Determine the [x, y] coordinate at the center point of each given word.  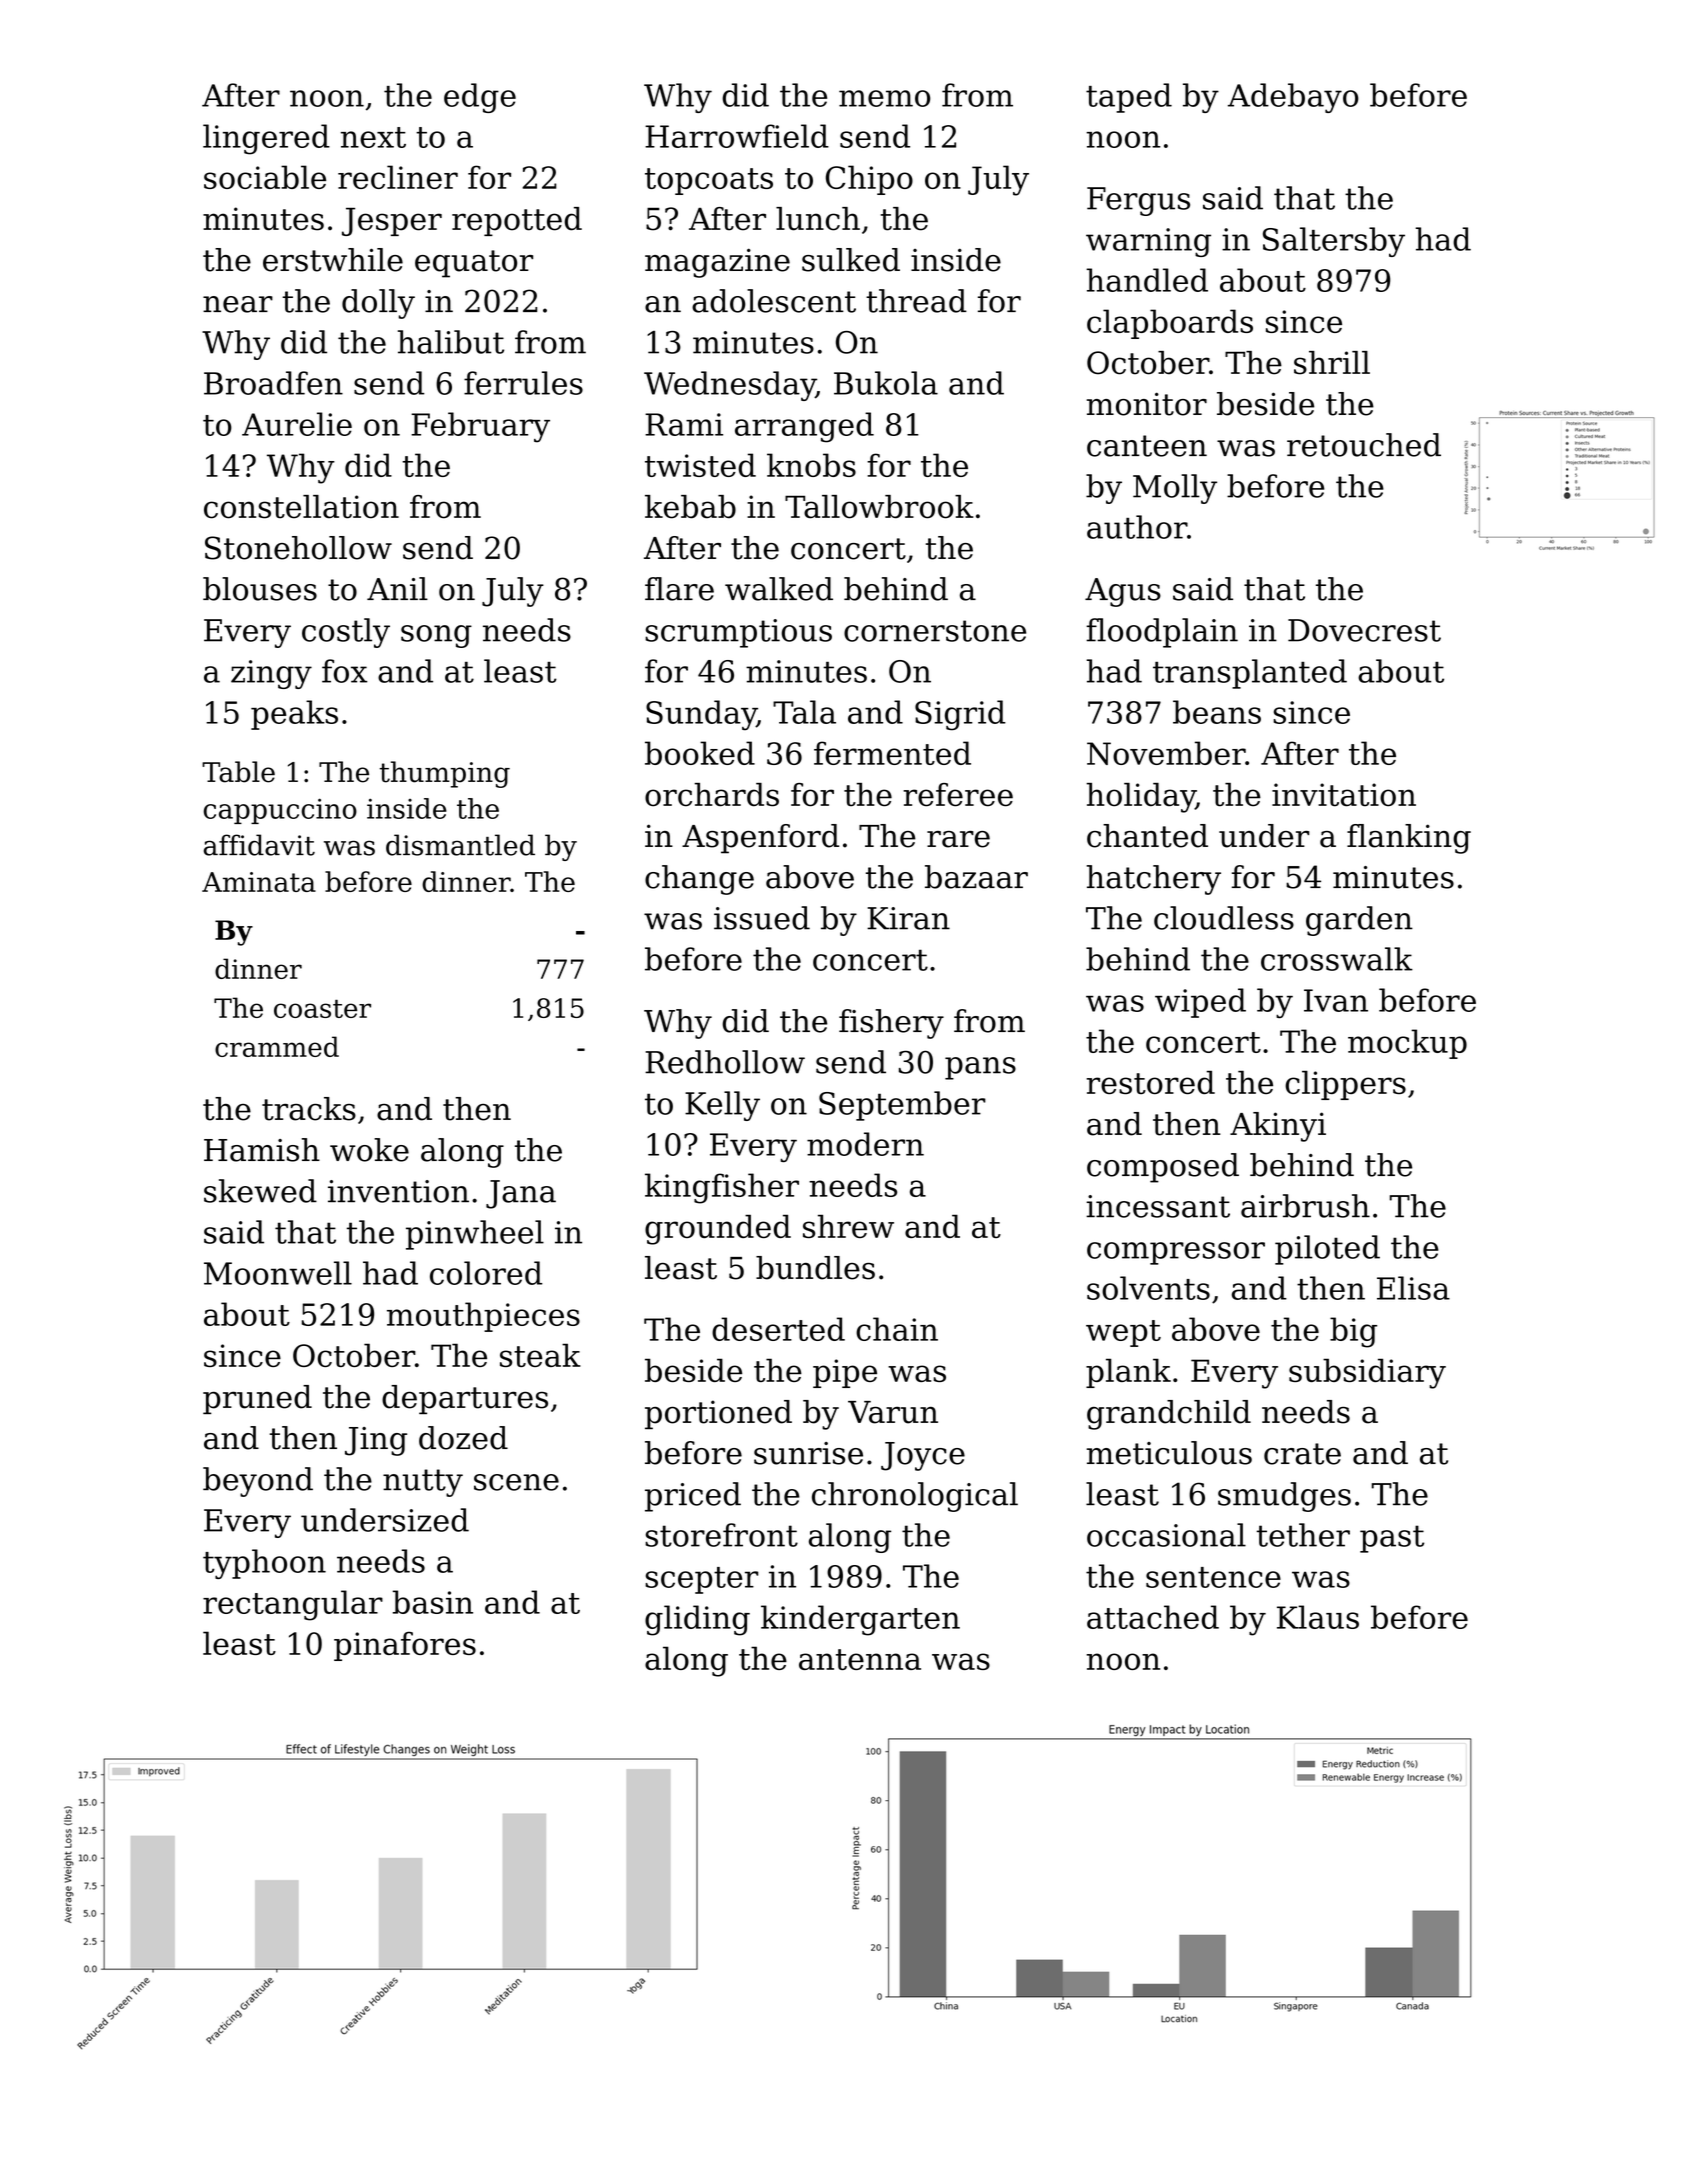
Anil [397, 588]
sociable [265, 177]
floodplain [1162, 633]
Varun [893, 1412]
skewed [260, 1191]
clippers [1345, 1085]
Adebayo [1293, 98]
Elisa [1413, 1288]
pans [980, 1068]
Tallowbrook [879, 507]
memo [884, 98]
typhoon [264, 1564]
